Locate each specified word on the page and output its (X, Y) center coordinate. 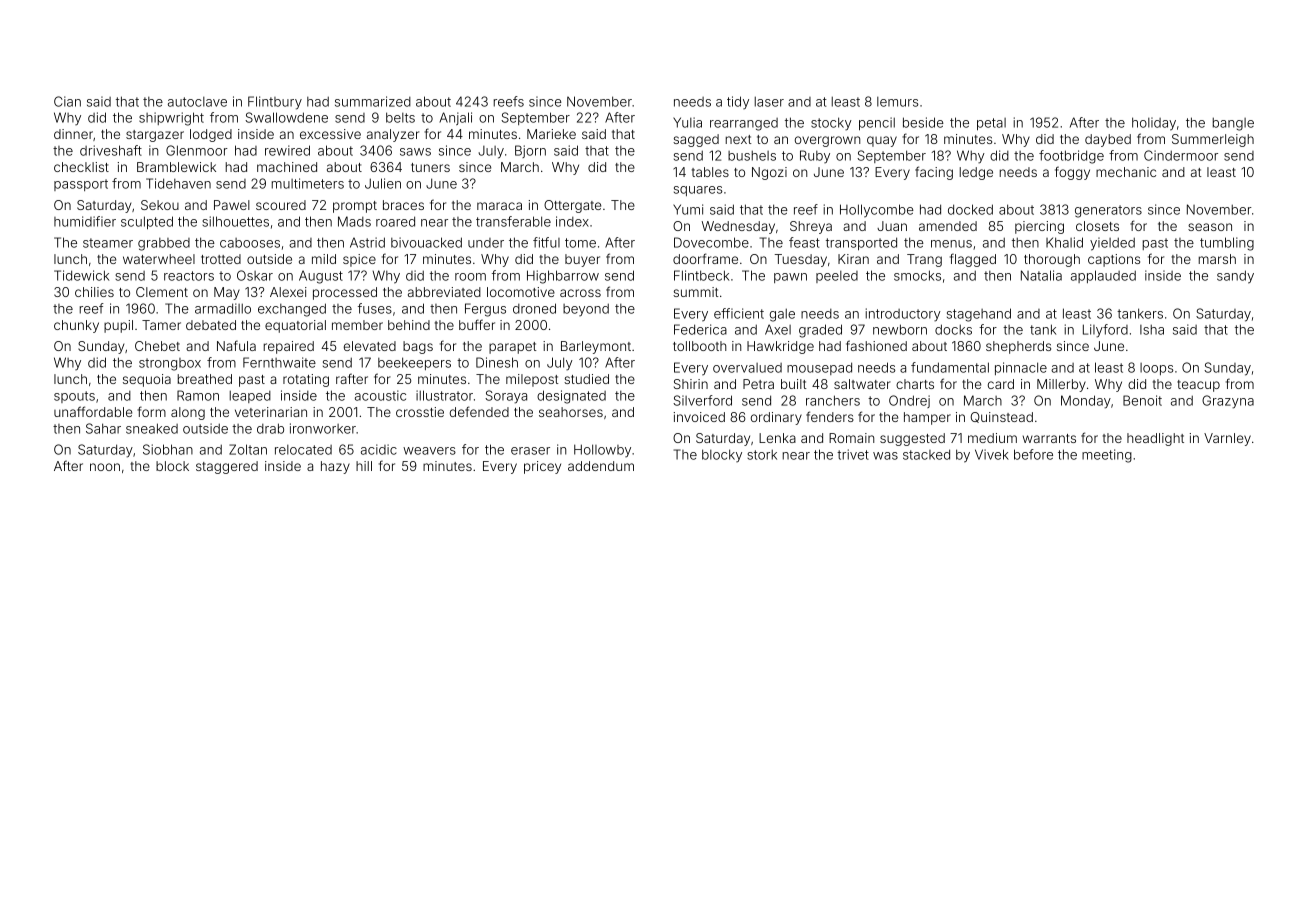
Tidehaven (178, 183)
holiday (1154, 124)
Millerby (1061, 385)
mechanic (1126, 172)
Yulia (687, 122)
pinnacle (1021, 368)
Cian (67, 101)
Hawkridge (780, 347)
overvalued (747, 368)
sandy (1235, 277)
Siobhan (168, 449)
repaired (289, 347)
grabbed (164, 244)
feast (804, 242)
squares (698, 191)
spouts (74, 397)
